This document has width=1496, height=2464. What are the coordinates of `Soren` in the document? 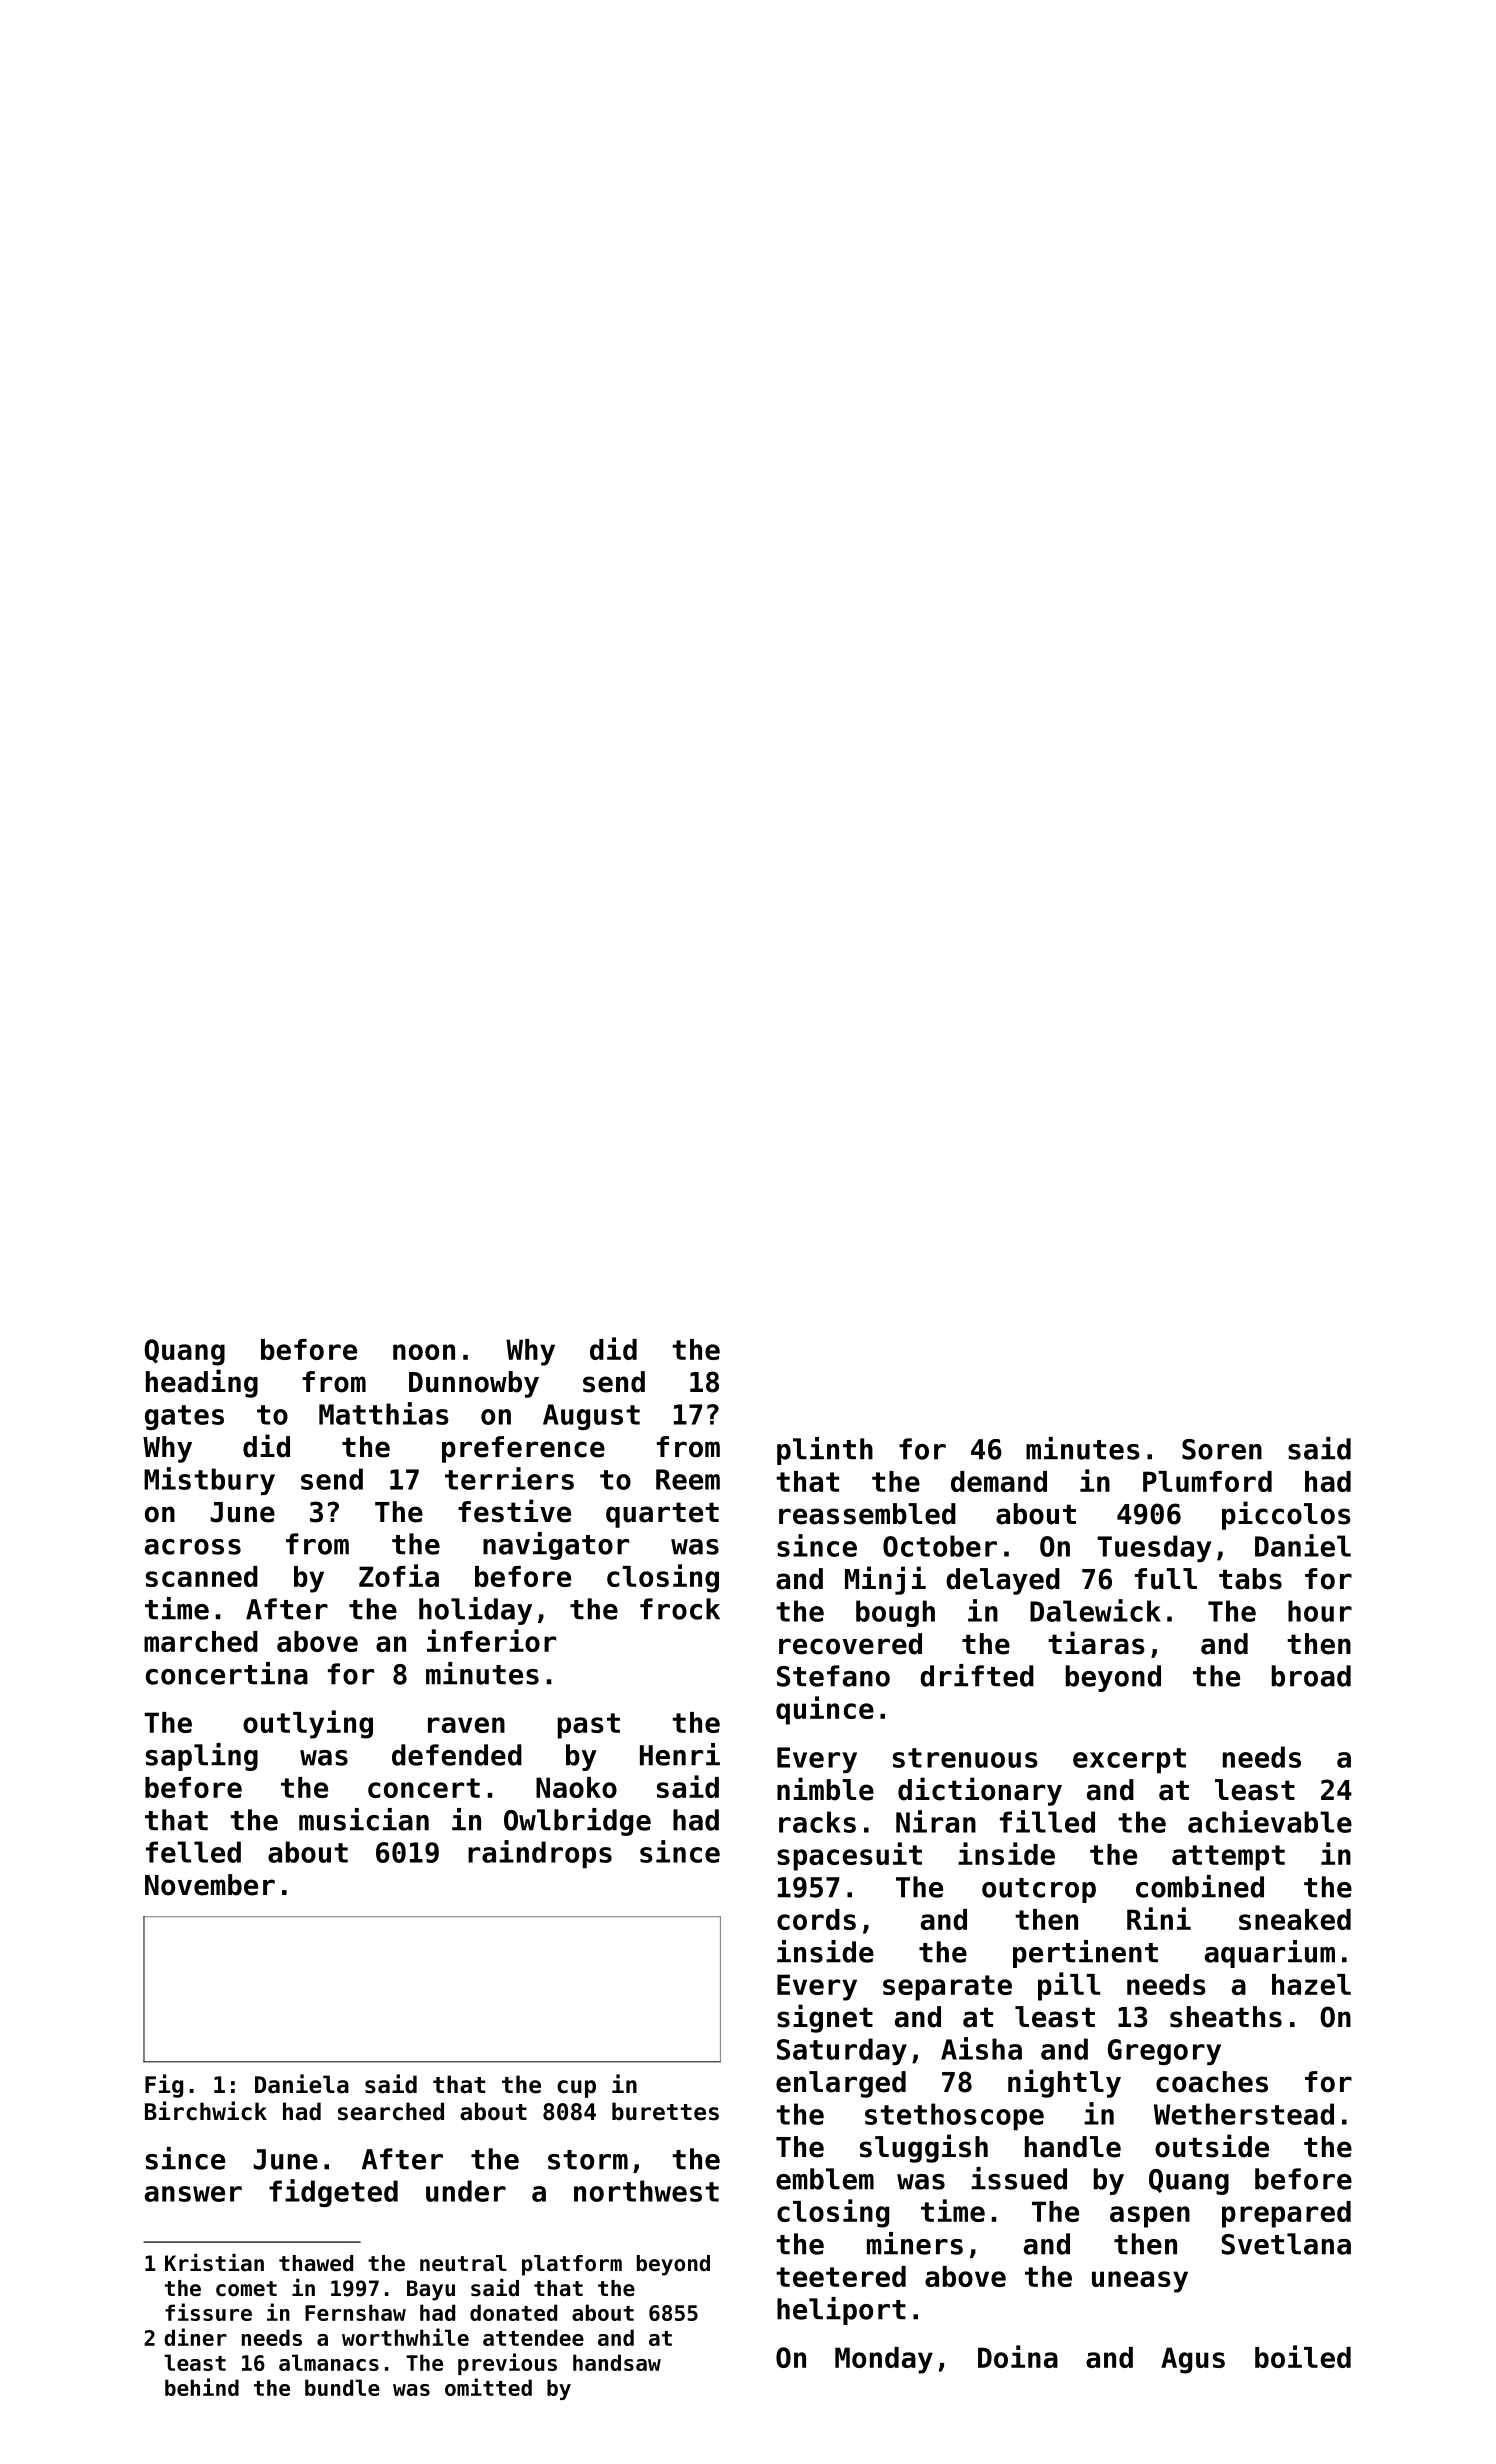 It's located at (1222, 1449).
